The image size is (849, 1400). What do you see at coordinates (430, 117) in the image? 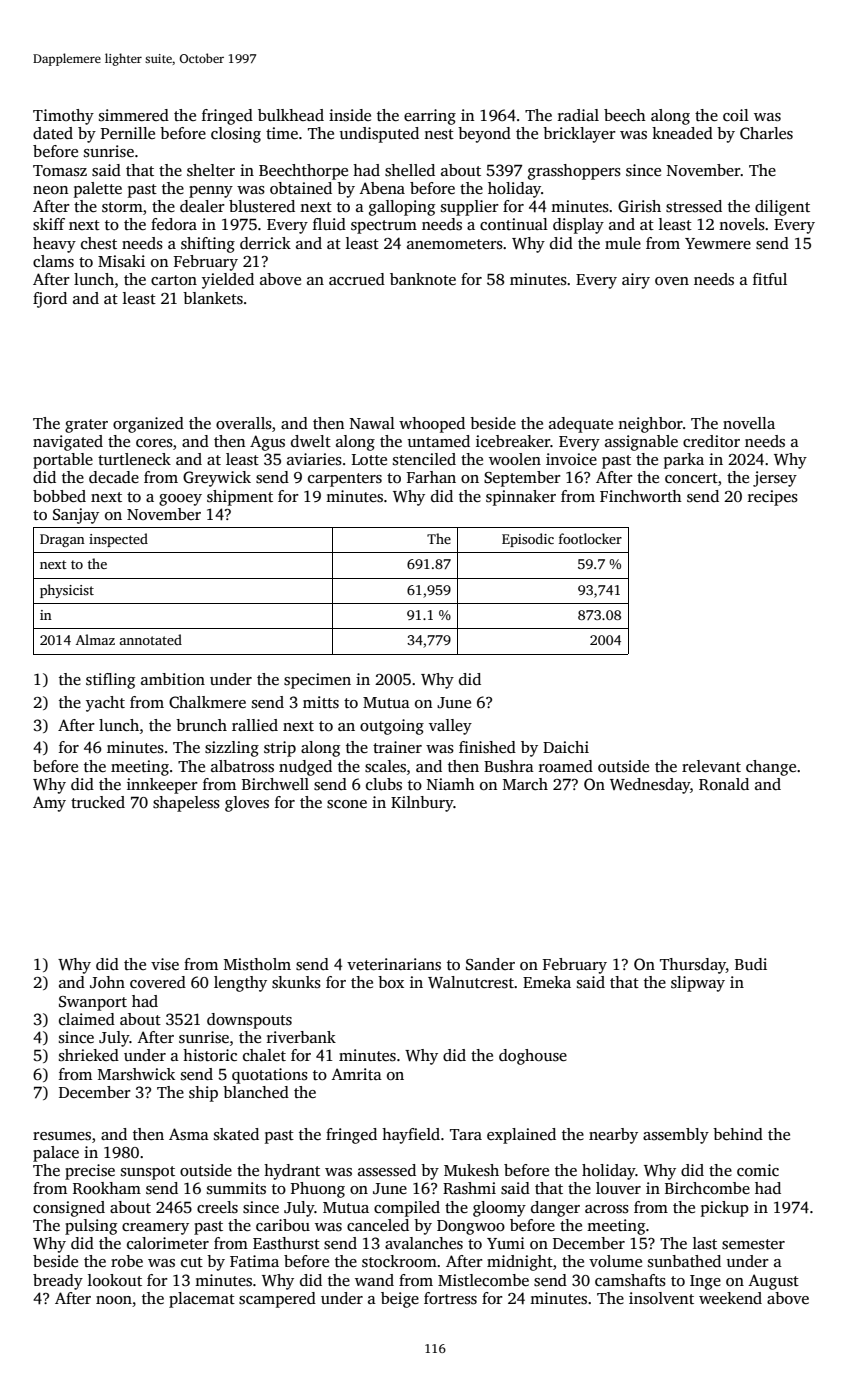
I see `earring` at bounding box center [430, 117].
